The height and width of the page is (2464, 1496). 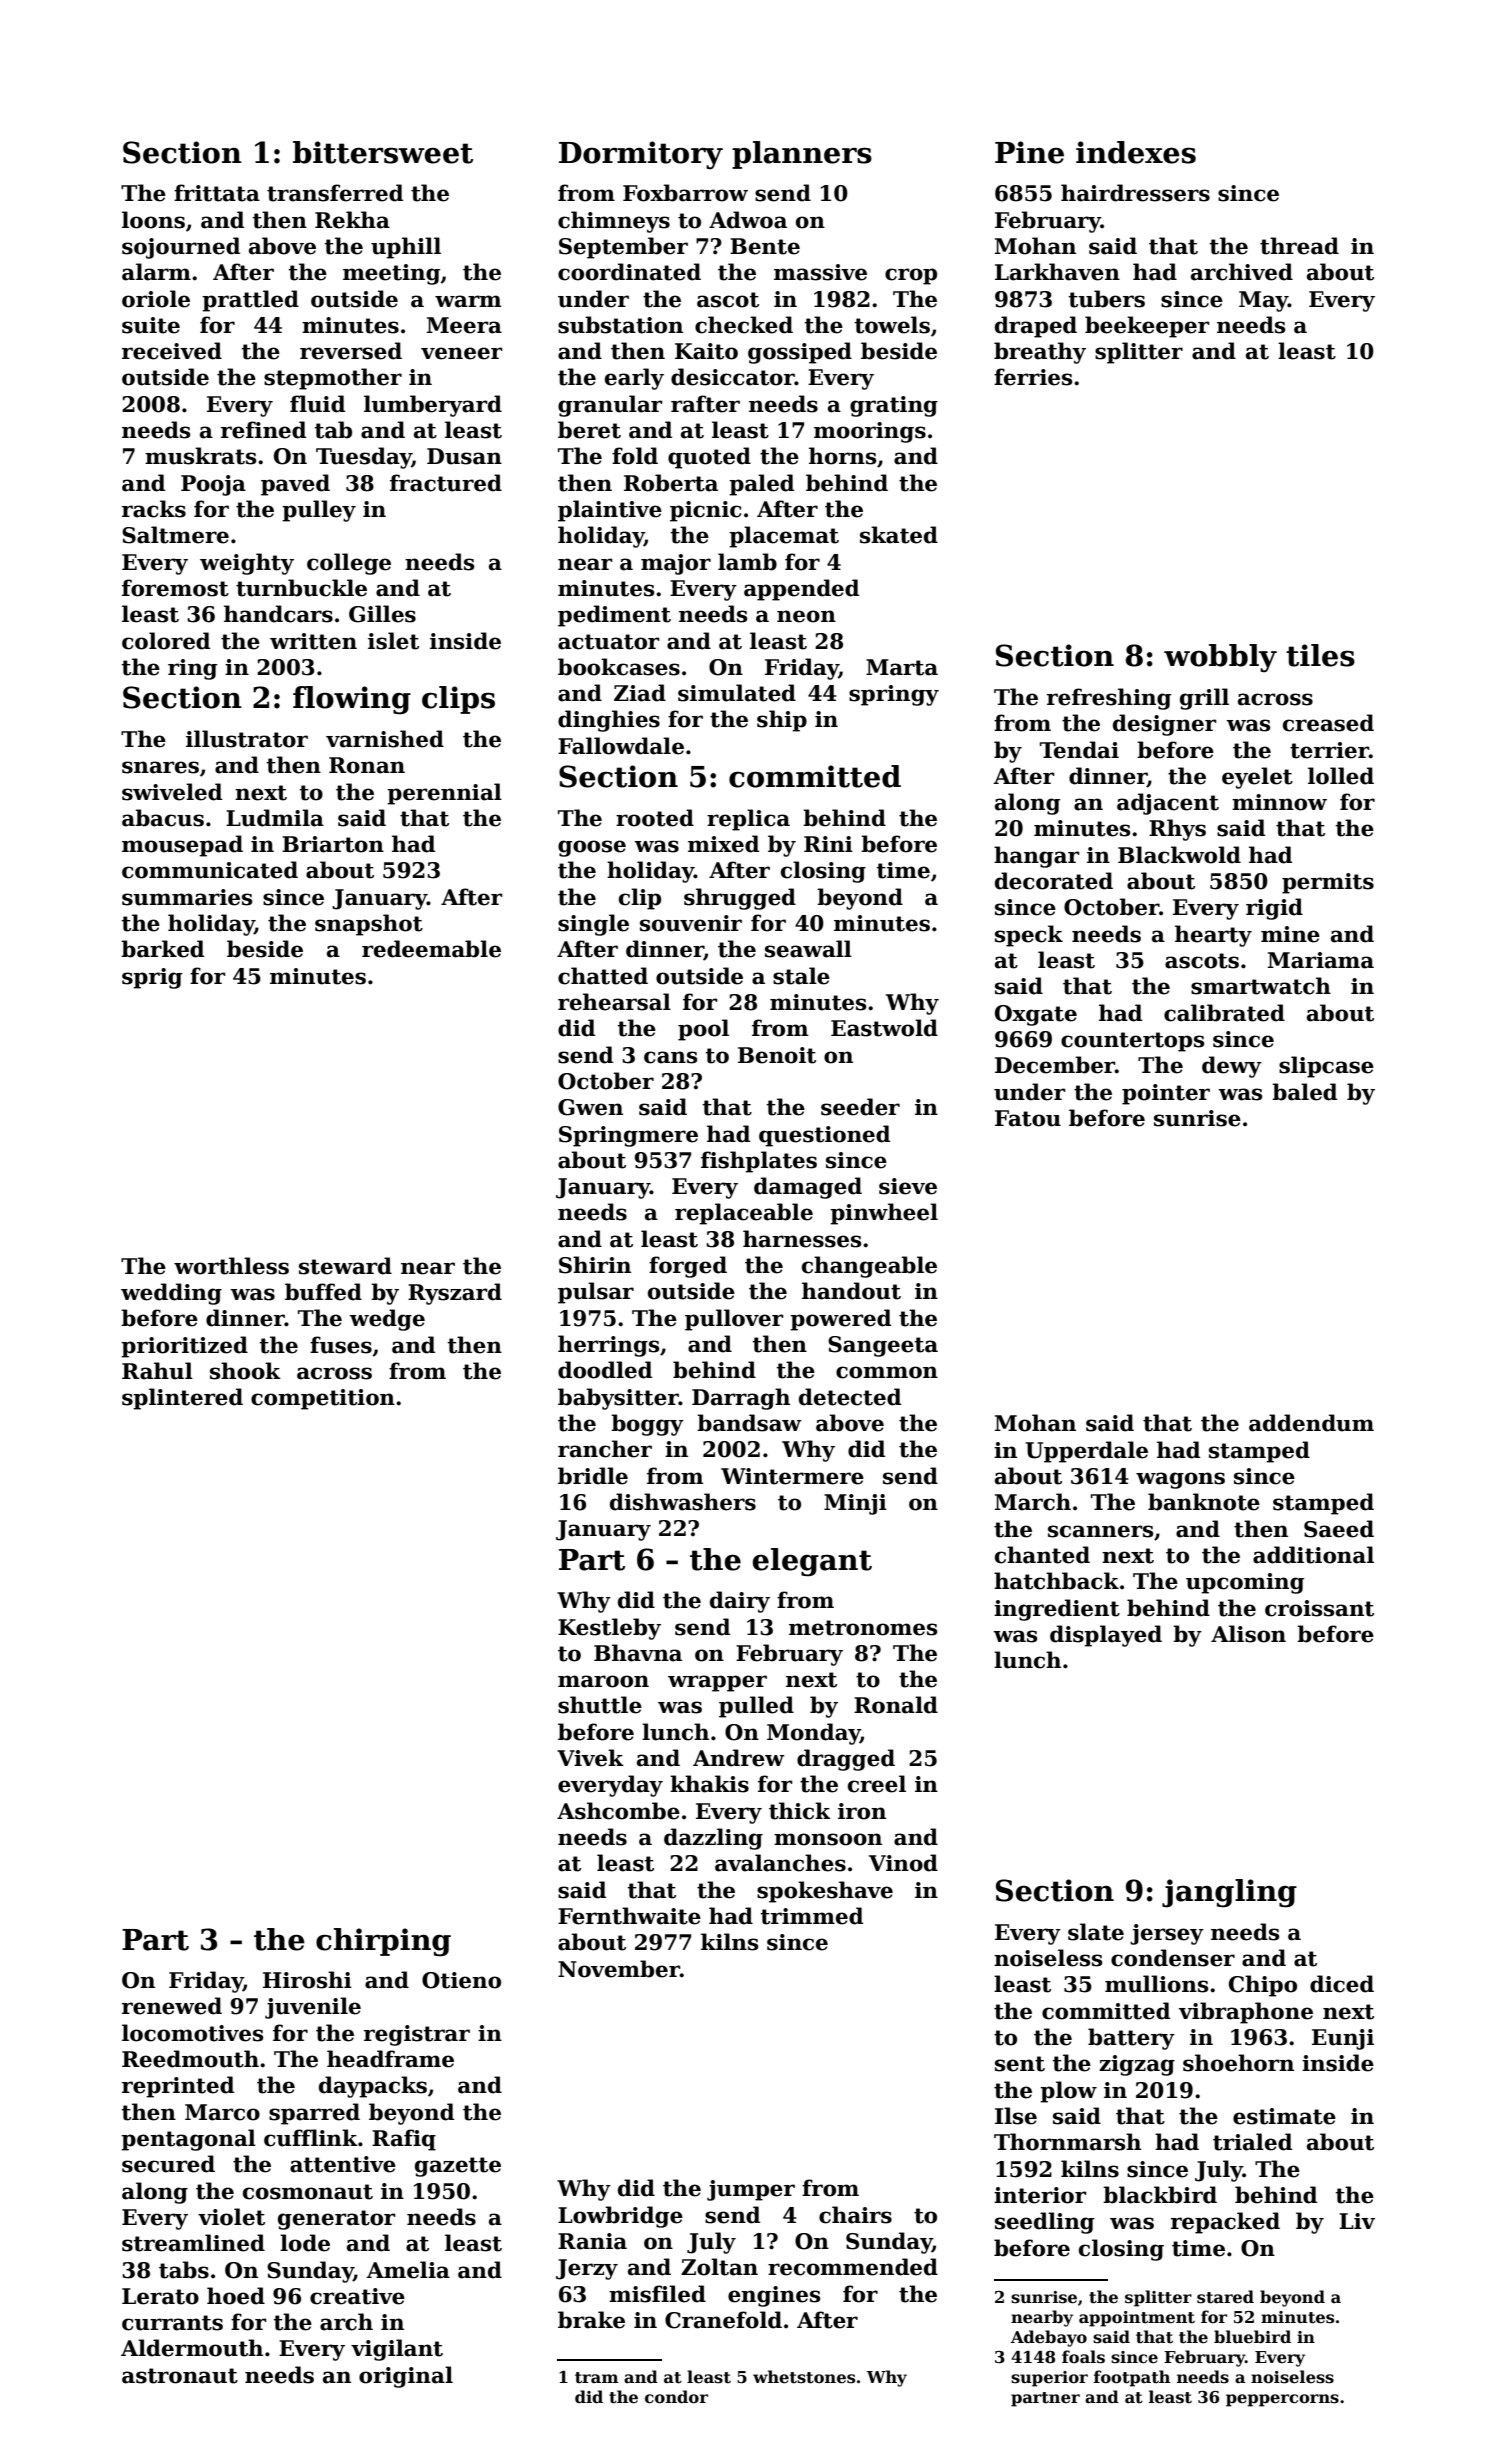 What do you see at coordinates (813, 1734) in the page?
I see `Monday` at bounding box center [813, 1734].
